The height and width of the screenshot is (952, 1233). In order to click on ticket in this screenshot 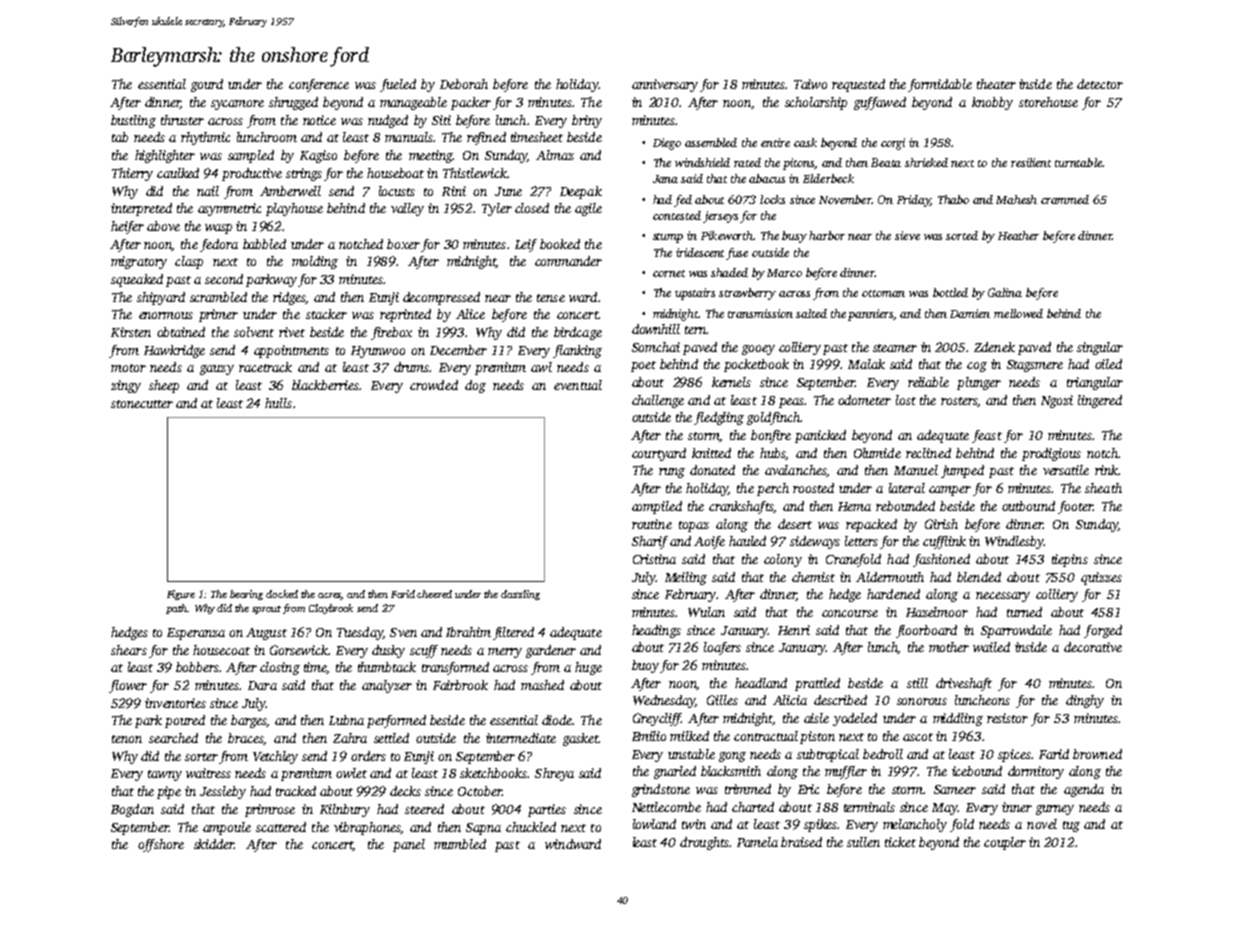, I will do `click(900, 842)`.
